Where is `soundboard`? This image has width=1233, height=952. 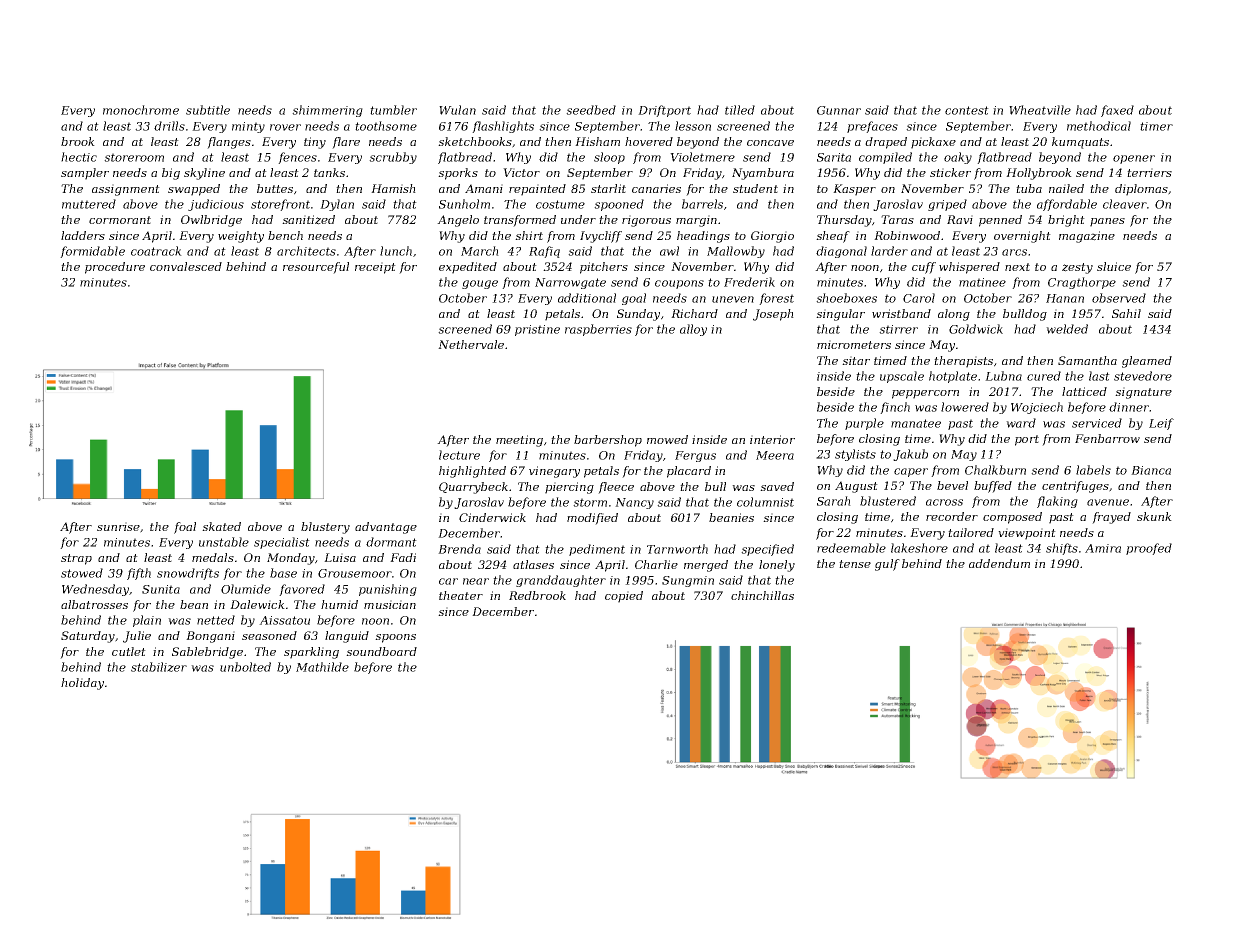
soundboard is located at coordinates (381, 651).
